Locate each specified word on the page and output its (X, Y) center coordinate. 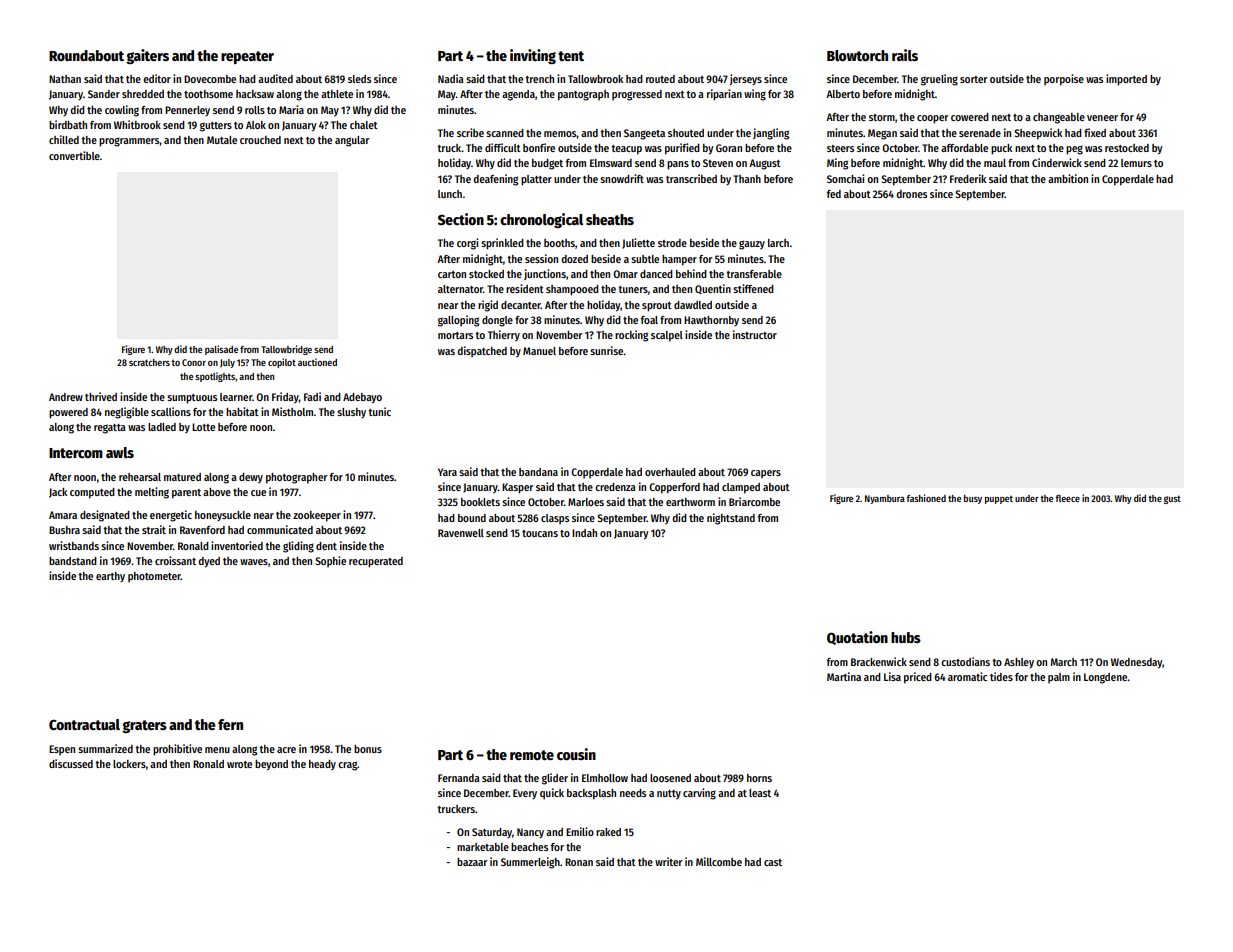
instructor (755, 334)
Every (525, 794)
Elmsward (611, 163)
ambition (1068, 178)
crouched (260, 140)
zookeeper (317, 516)
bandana (538, 472)
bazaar (472, 862)
